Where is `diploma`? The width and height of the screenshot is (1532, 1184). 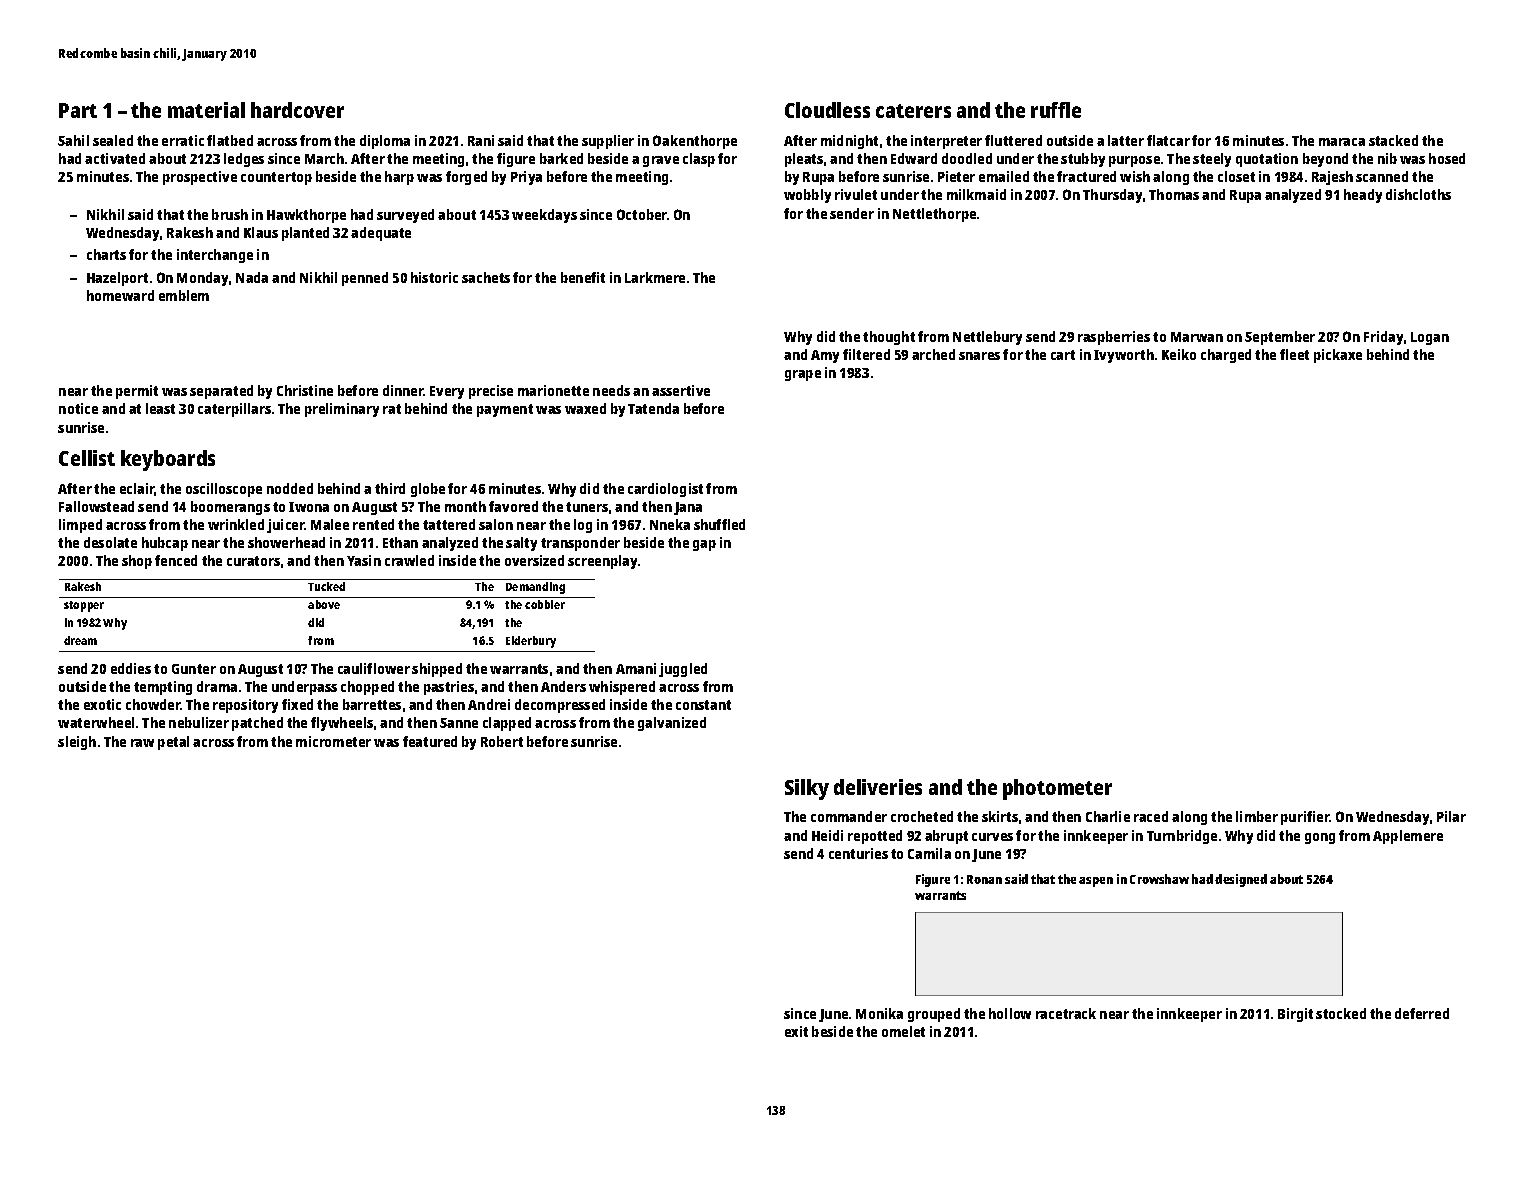 diploma is located at coordinates (385, 142).
